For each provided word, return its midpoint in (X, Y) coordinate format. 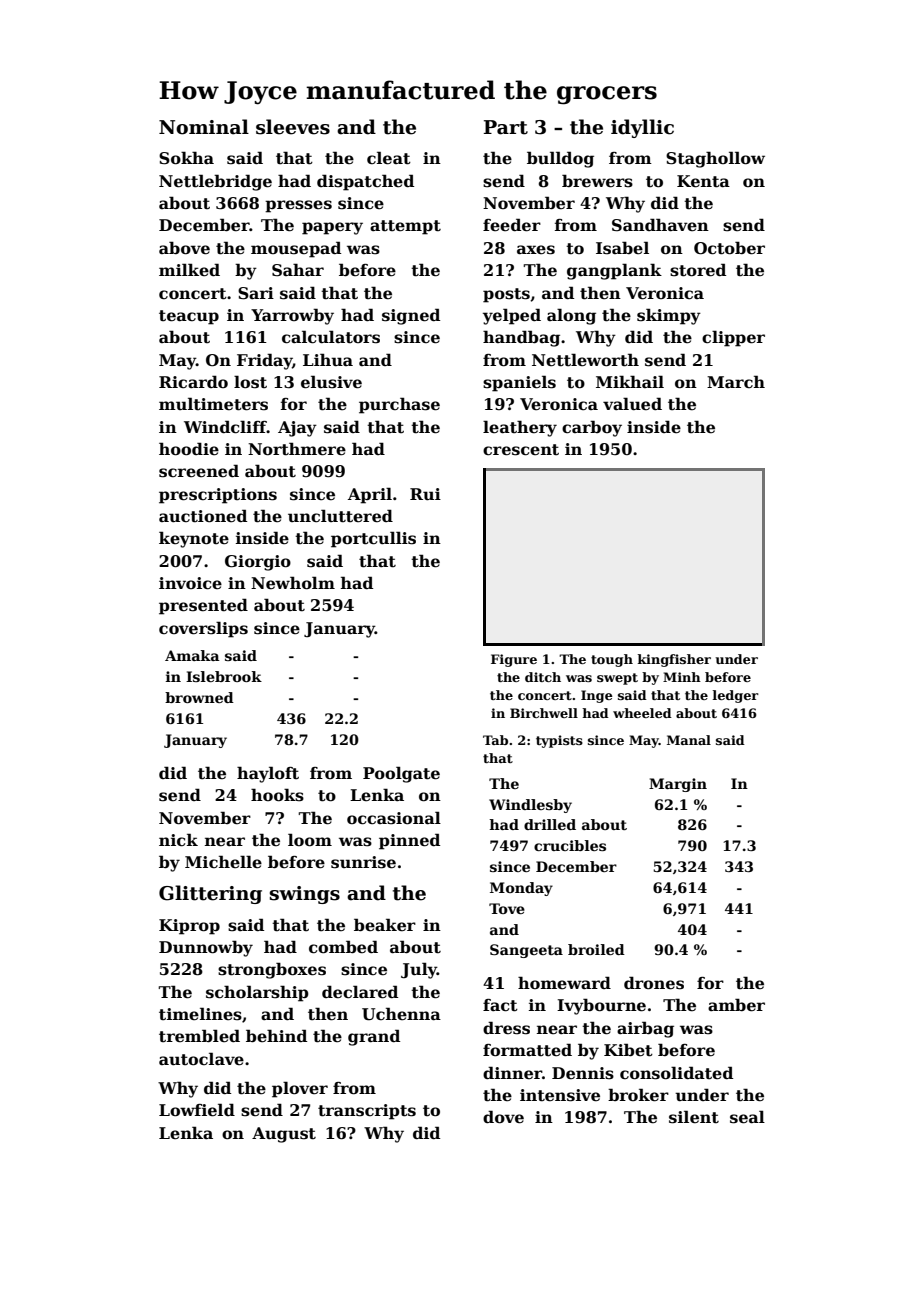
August (284, 1135)
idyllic (642, 128)
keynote (194, 539)
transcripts (367, 1112)
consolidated (676, 1073)
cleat (389, 158)
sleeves (293, 127)
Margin (678, 785)
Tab (495, 740)
